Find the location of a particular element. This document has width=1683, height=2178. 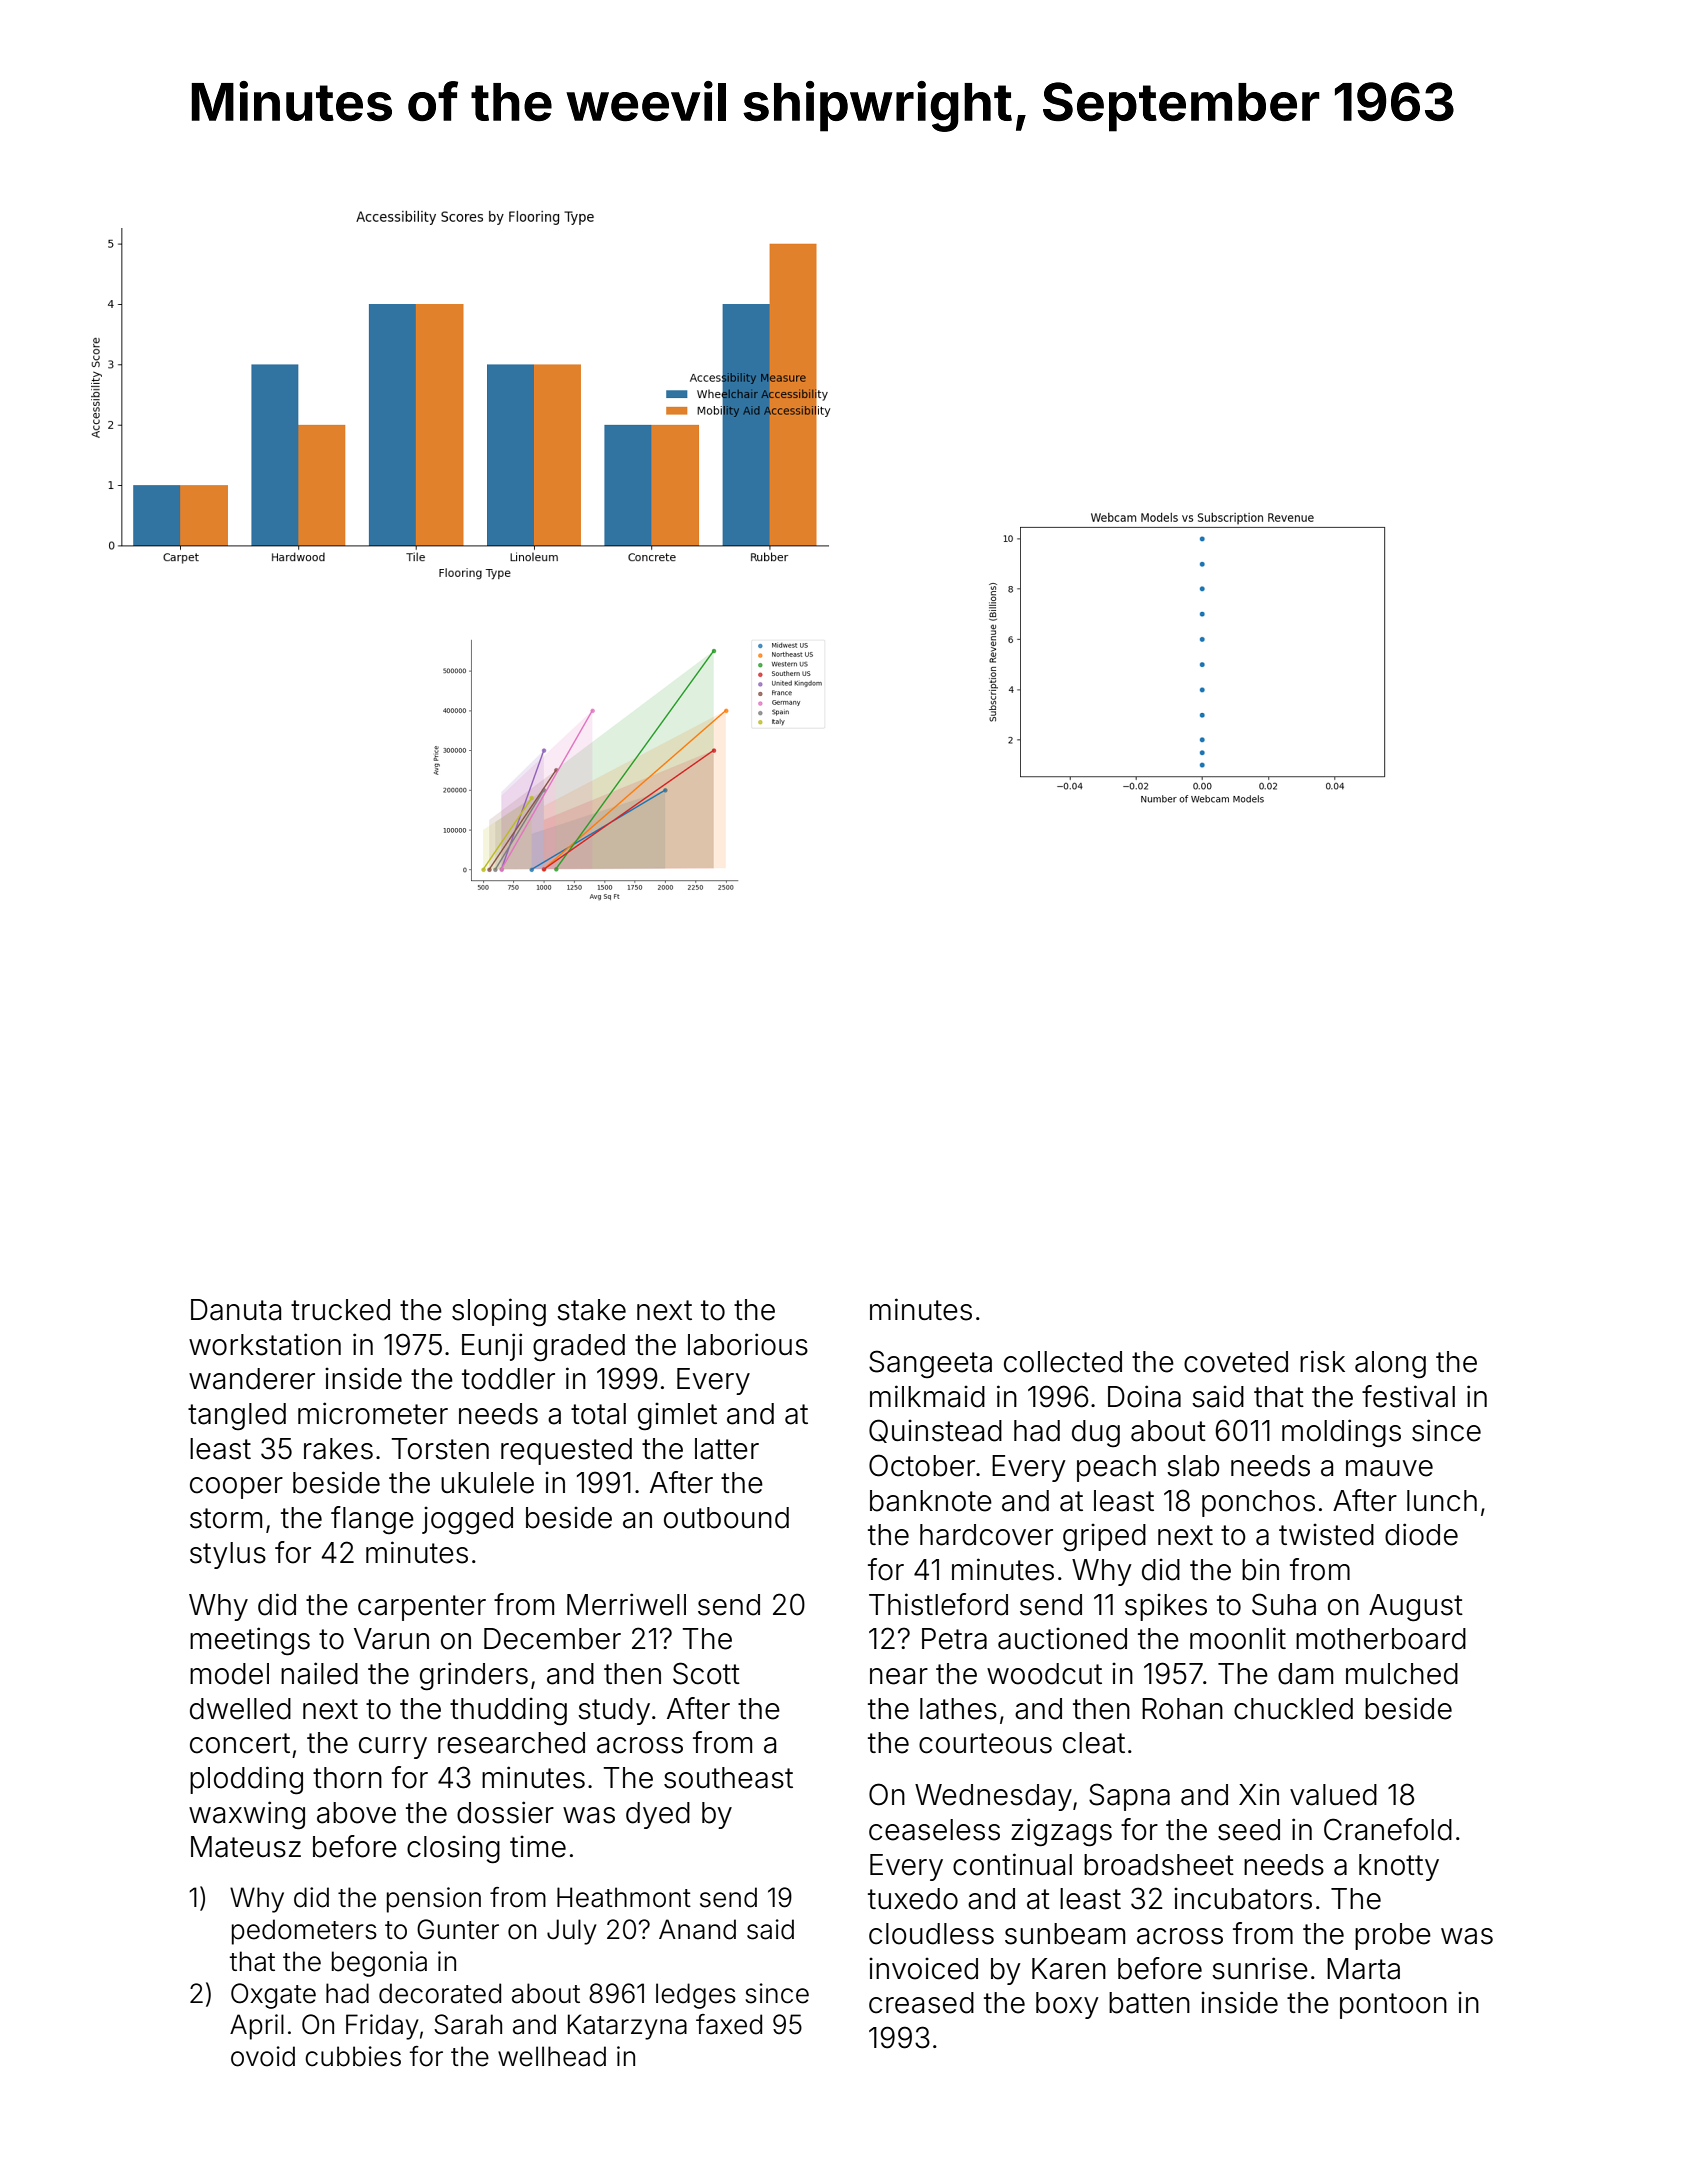

wellhead is located at coordinates (552, 2056).
